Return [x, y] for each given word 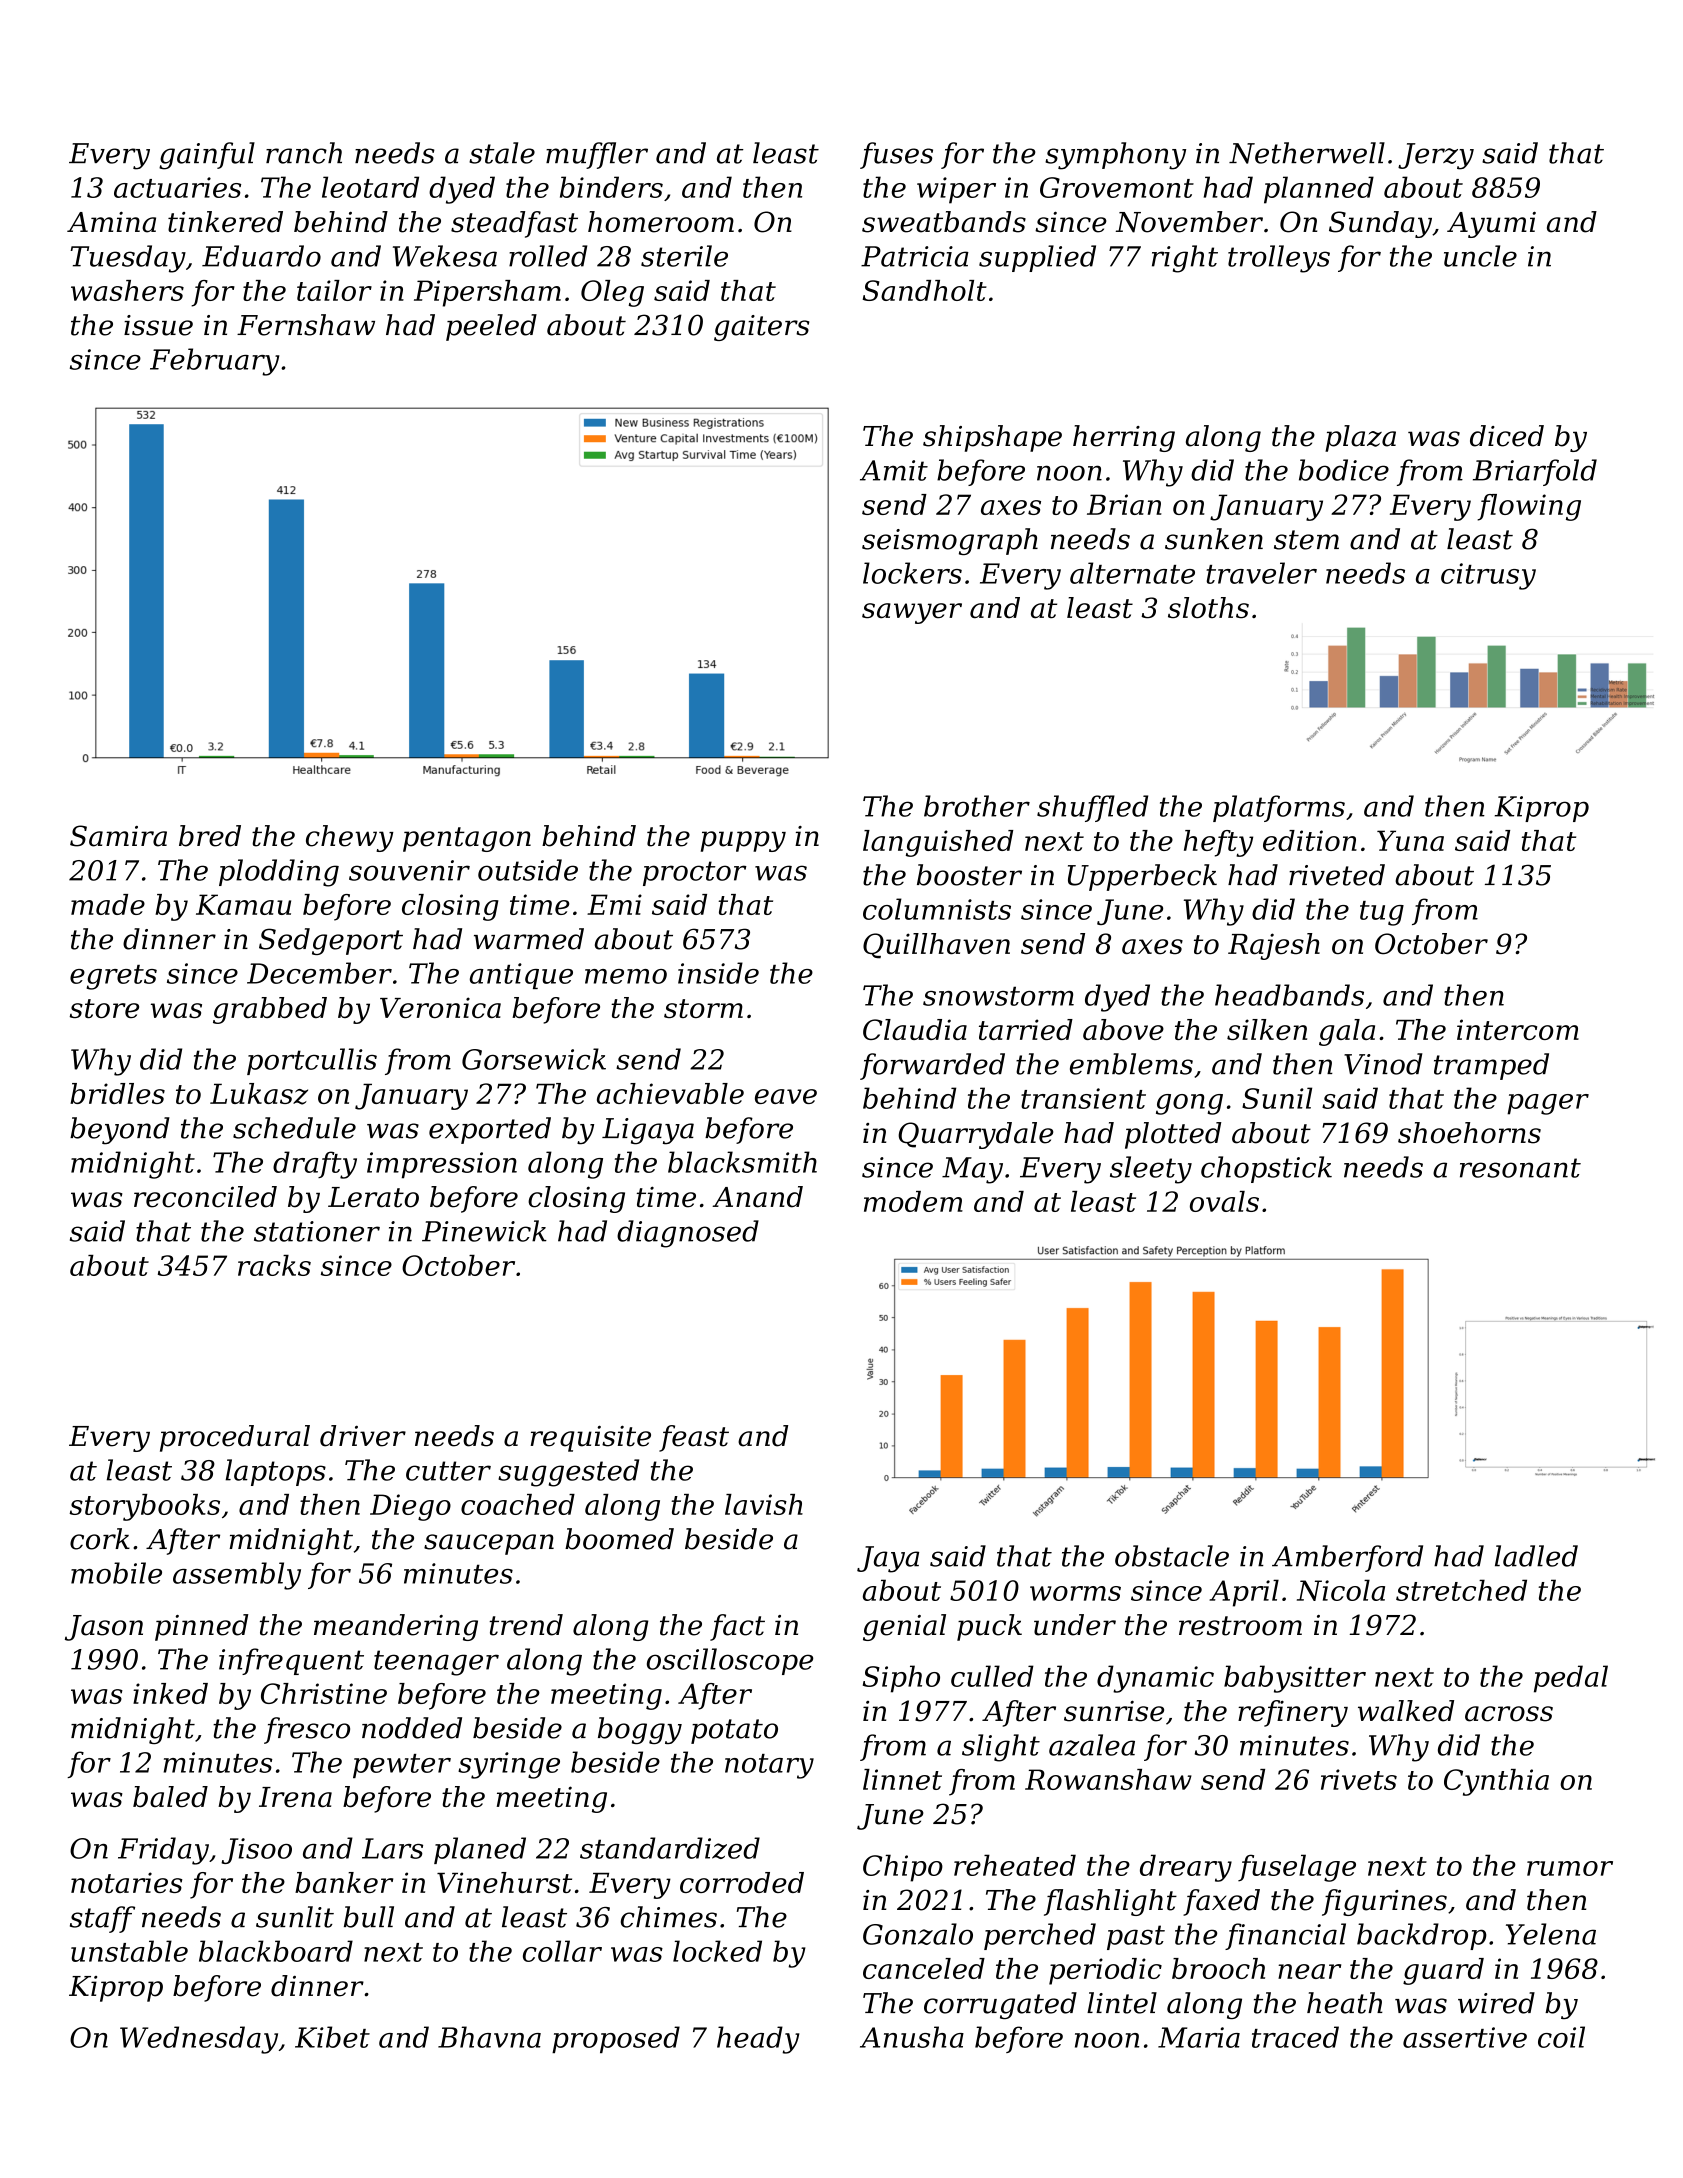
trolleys [1279, 259]
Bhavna [489, 2037]
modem [913, 1201]
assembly [237, 1576]
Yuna [1410, 840]
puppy [743, 841]
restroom [1240, 1626]
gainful [207, 156]
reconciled [205, 1197]
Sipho [901, 1679]
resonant [1520, 1168]
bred [210, 836]
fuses [896, 155]
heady [758, 2040]
